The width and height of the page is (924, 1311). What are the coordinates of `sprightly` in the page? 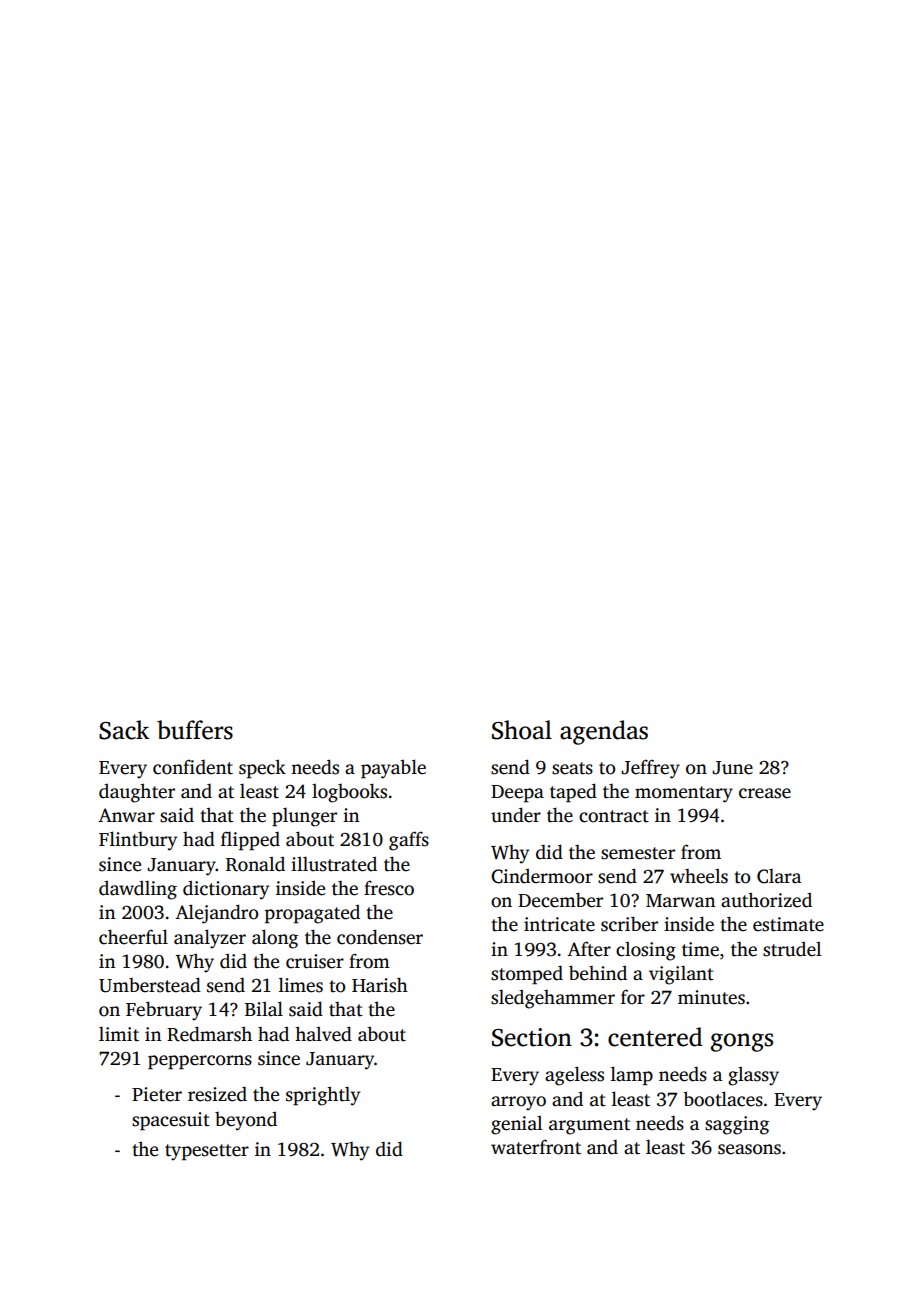 It's located at (323, 1096).
